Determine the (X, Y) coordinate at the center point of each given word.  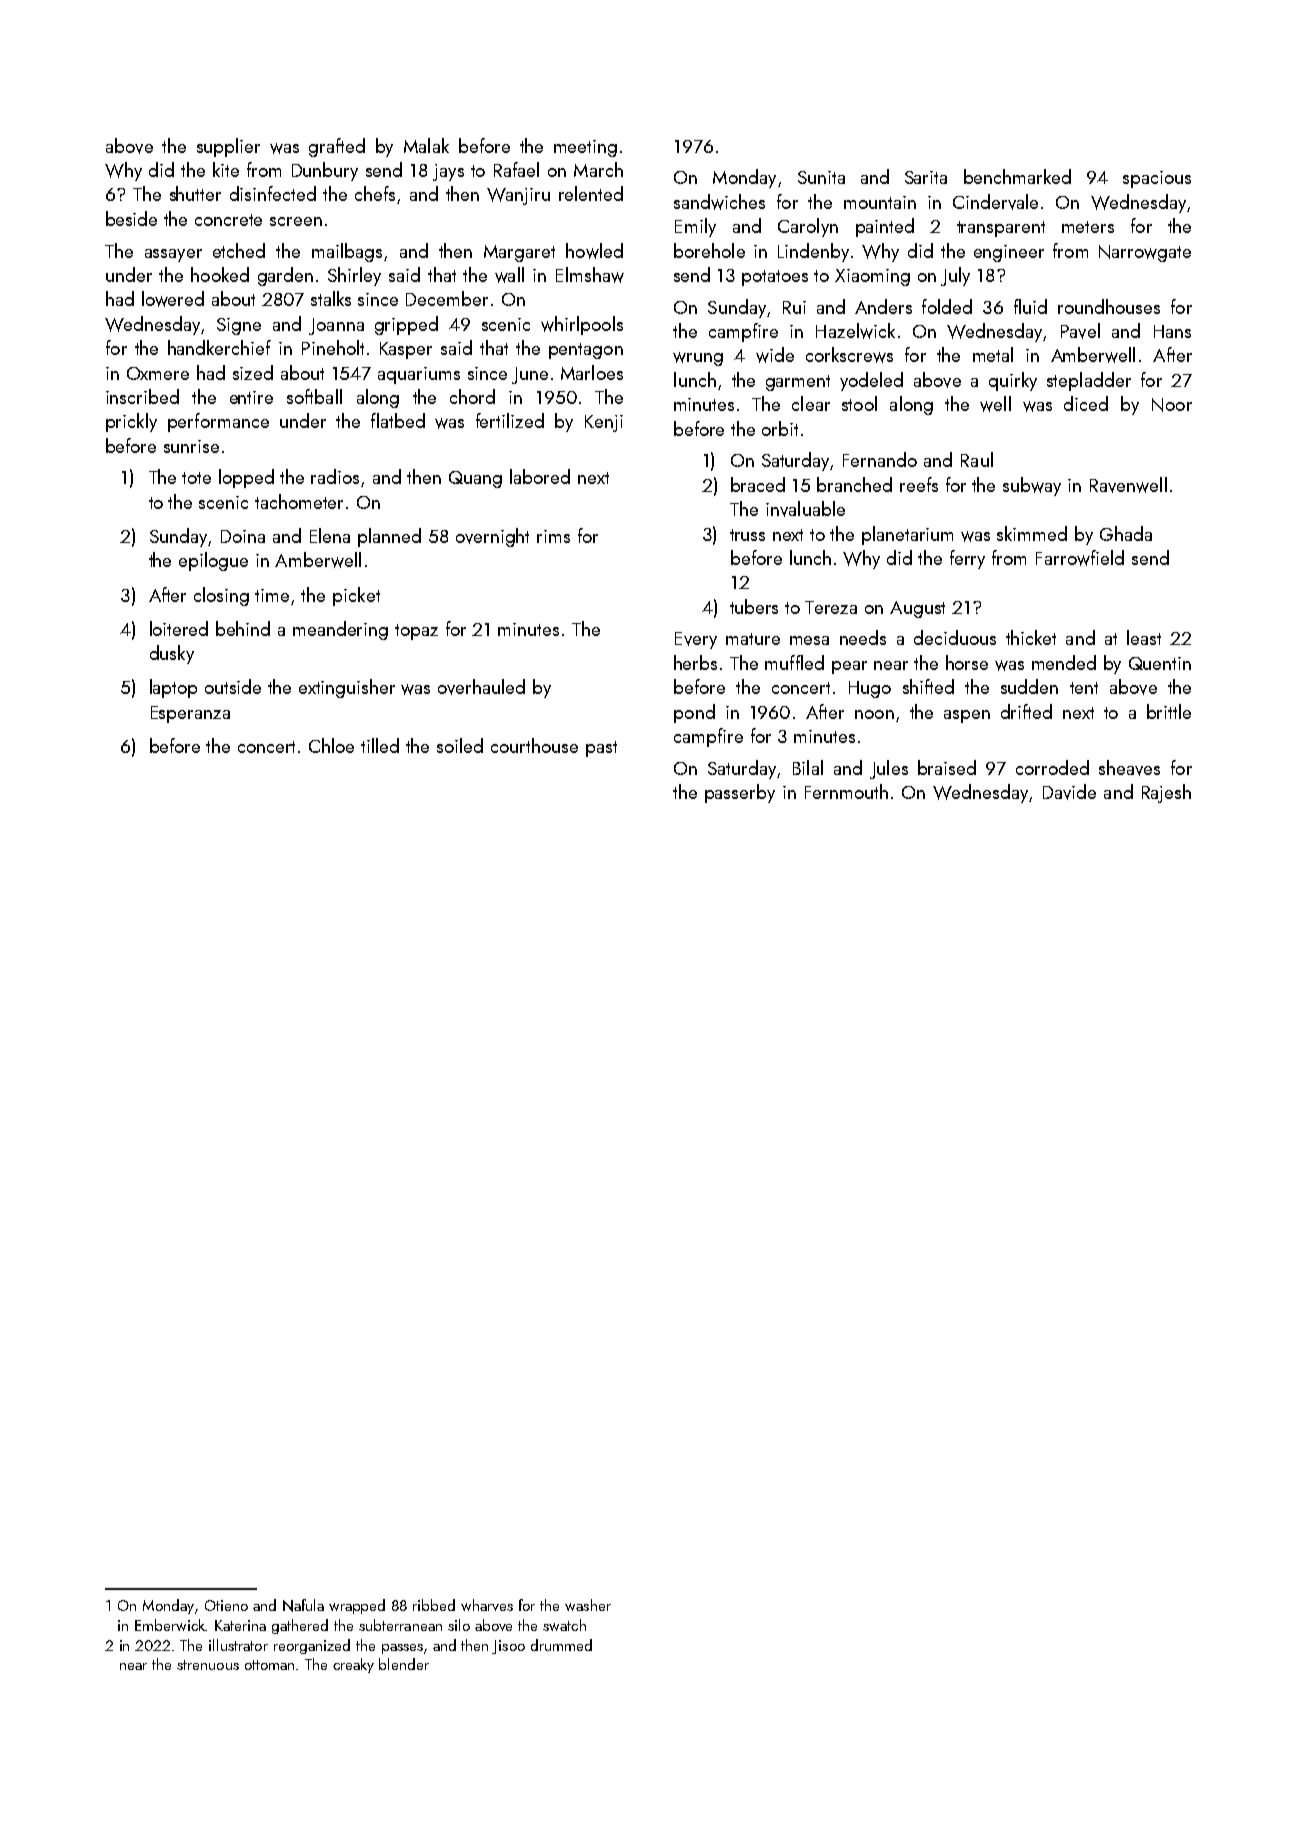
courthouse (534, 745)
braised (947, 767)
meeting (585, 148)
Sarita (926, 177)
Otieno (226, 1605)
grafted (337, 147)
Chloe (331, 745)
